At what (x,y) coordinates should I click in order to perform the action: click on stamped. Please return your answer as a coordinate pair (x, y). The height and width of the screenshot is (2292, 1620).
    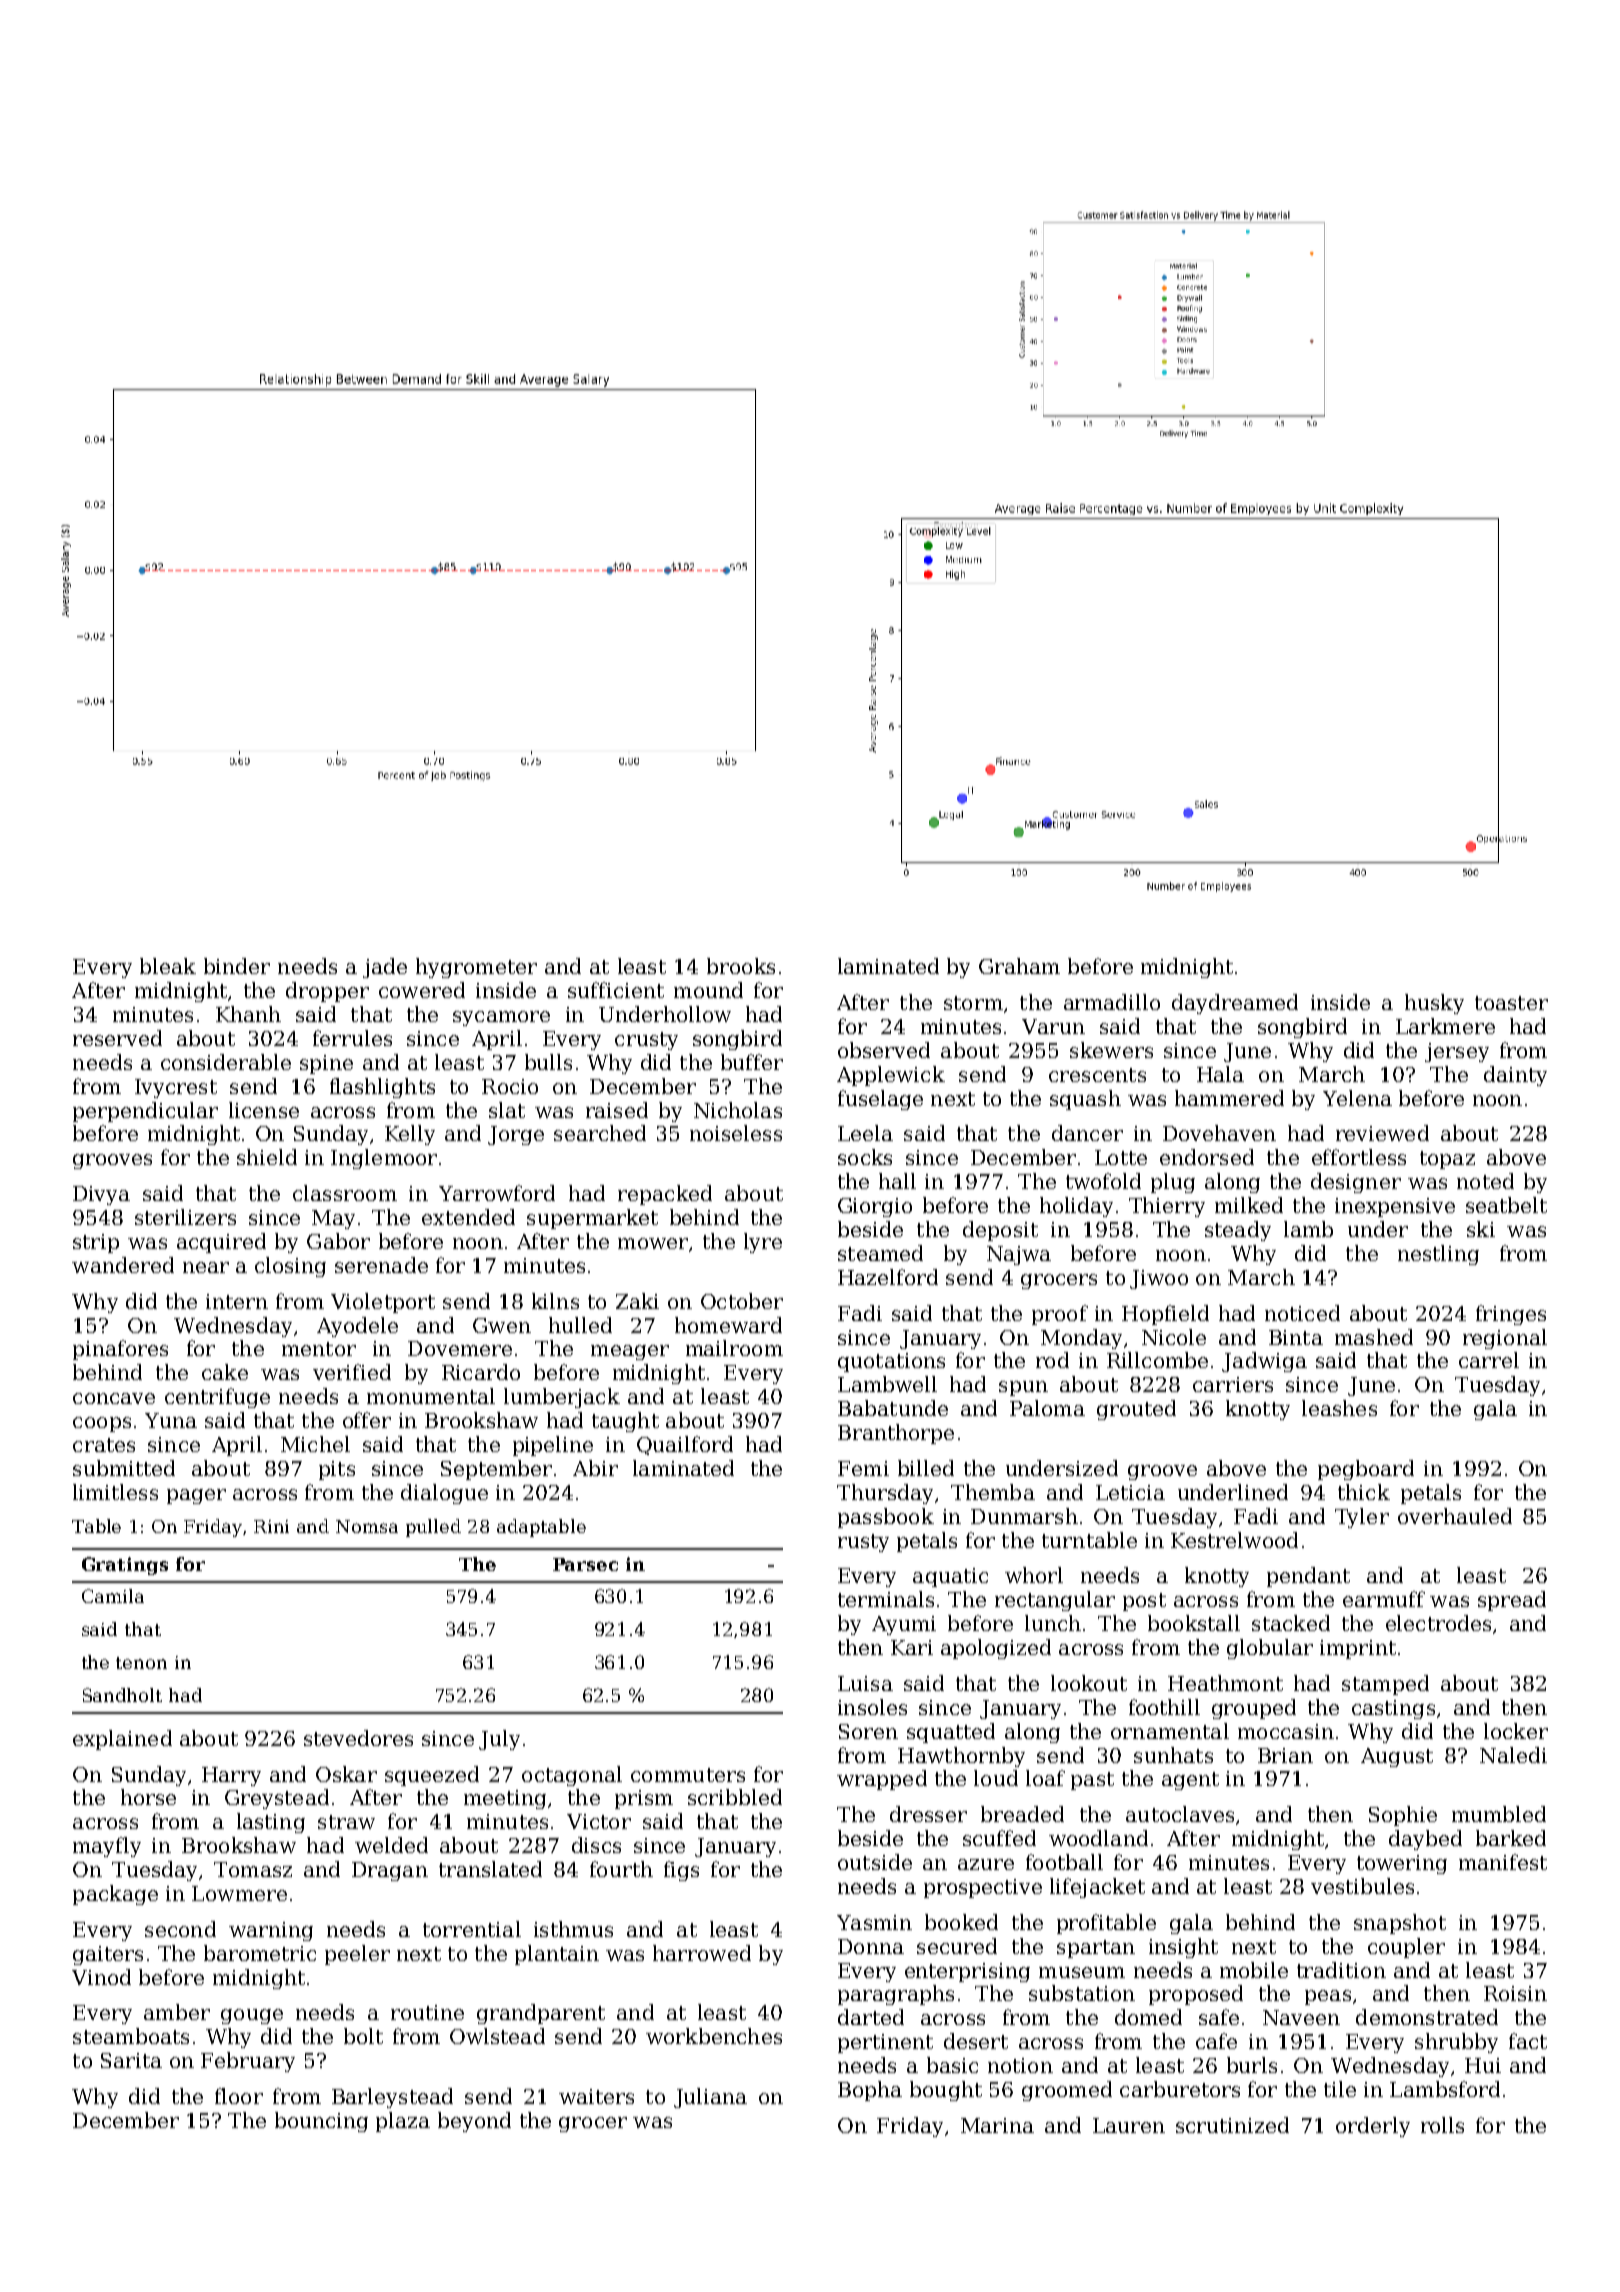
    Looking at the image, I should click on (1385, 1685).
